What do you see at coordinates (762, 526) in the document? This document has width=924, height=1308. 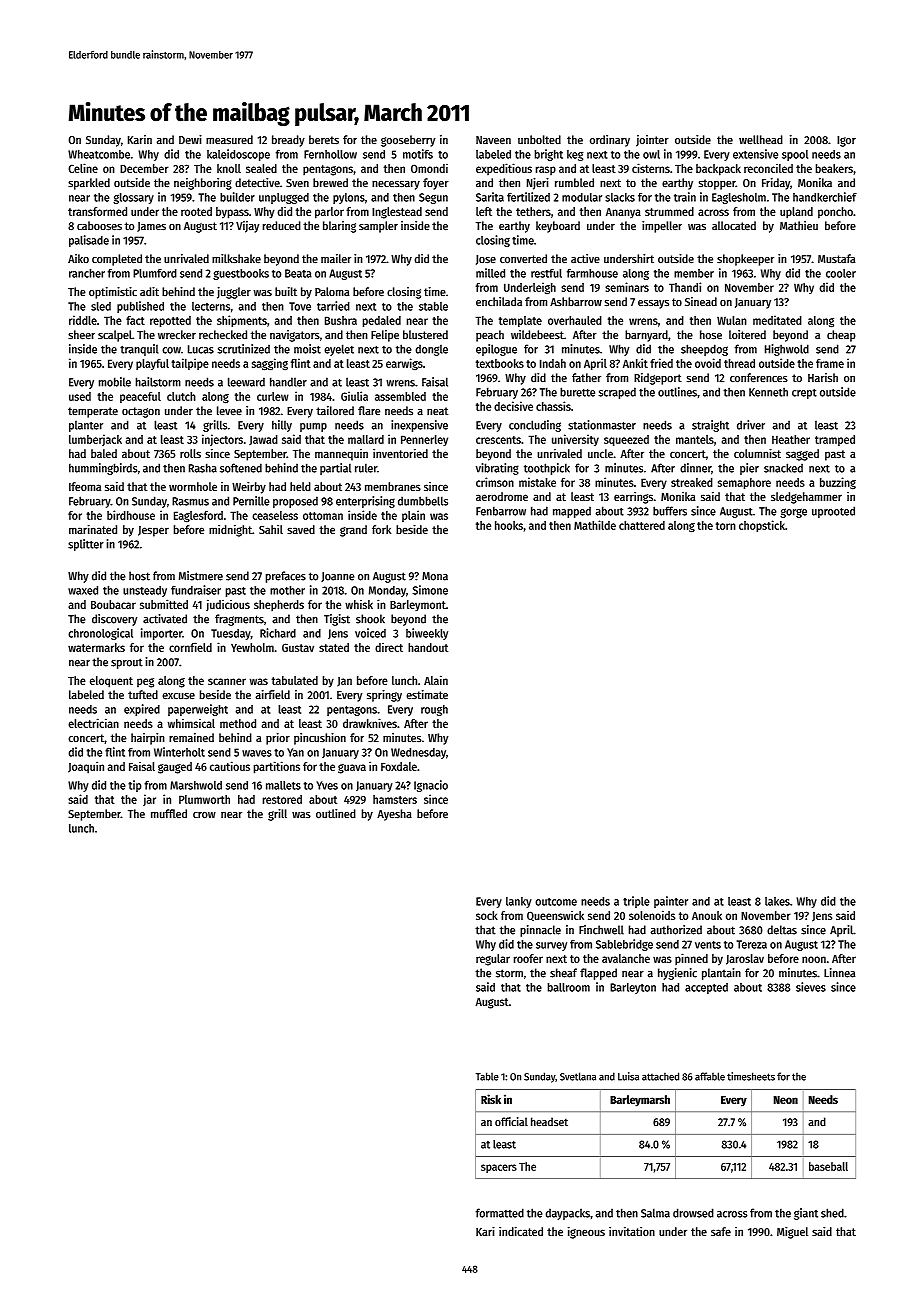 I see `chopstick` at bounding box center [762, 526].
